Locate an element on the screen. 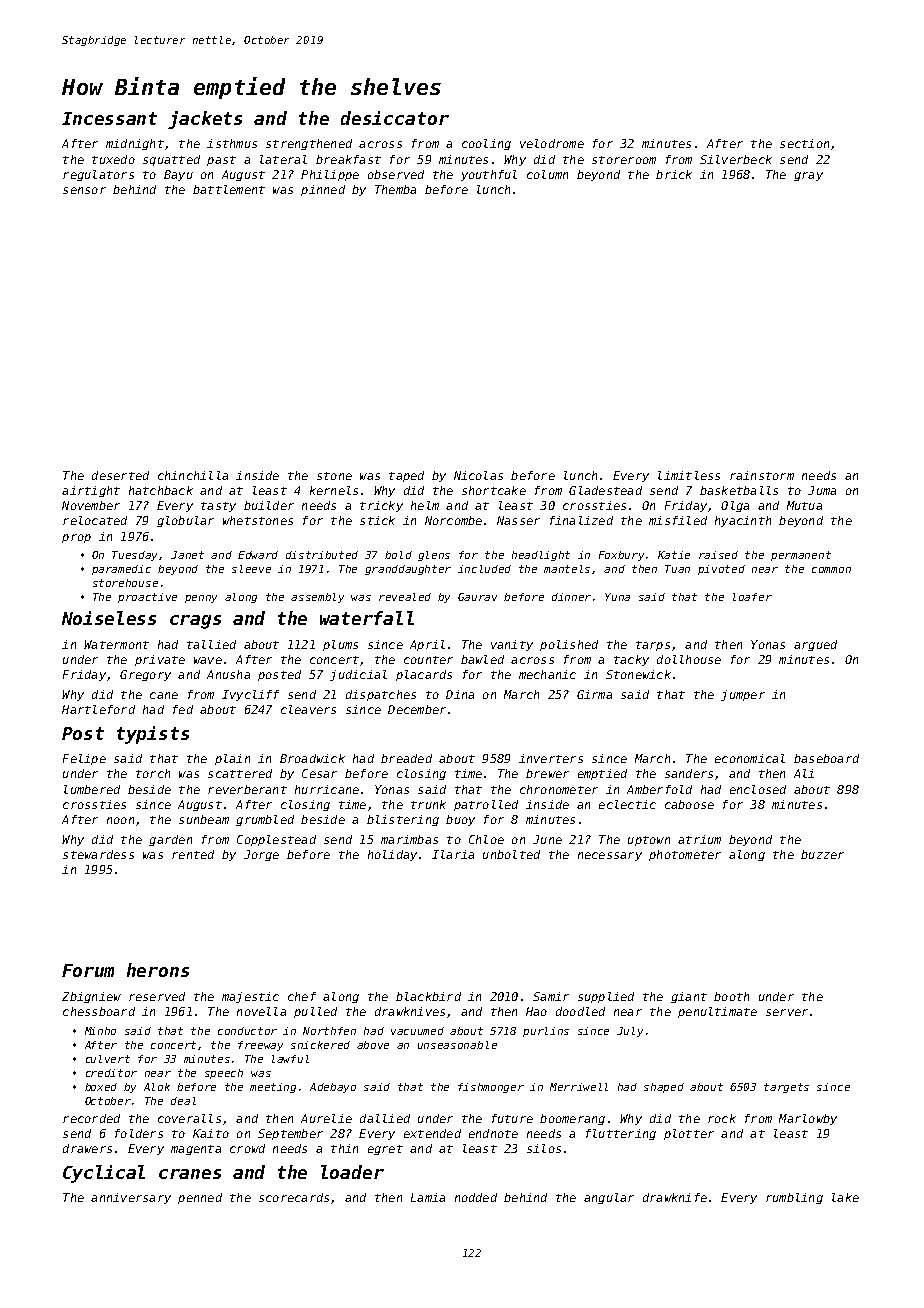  battlement is located at coordinates (229, 189).
